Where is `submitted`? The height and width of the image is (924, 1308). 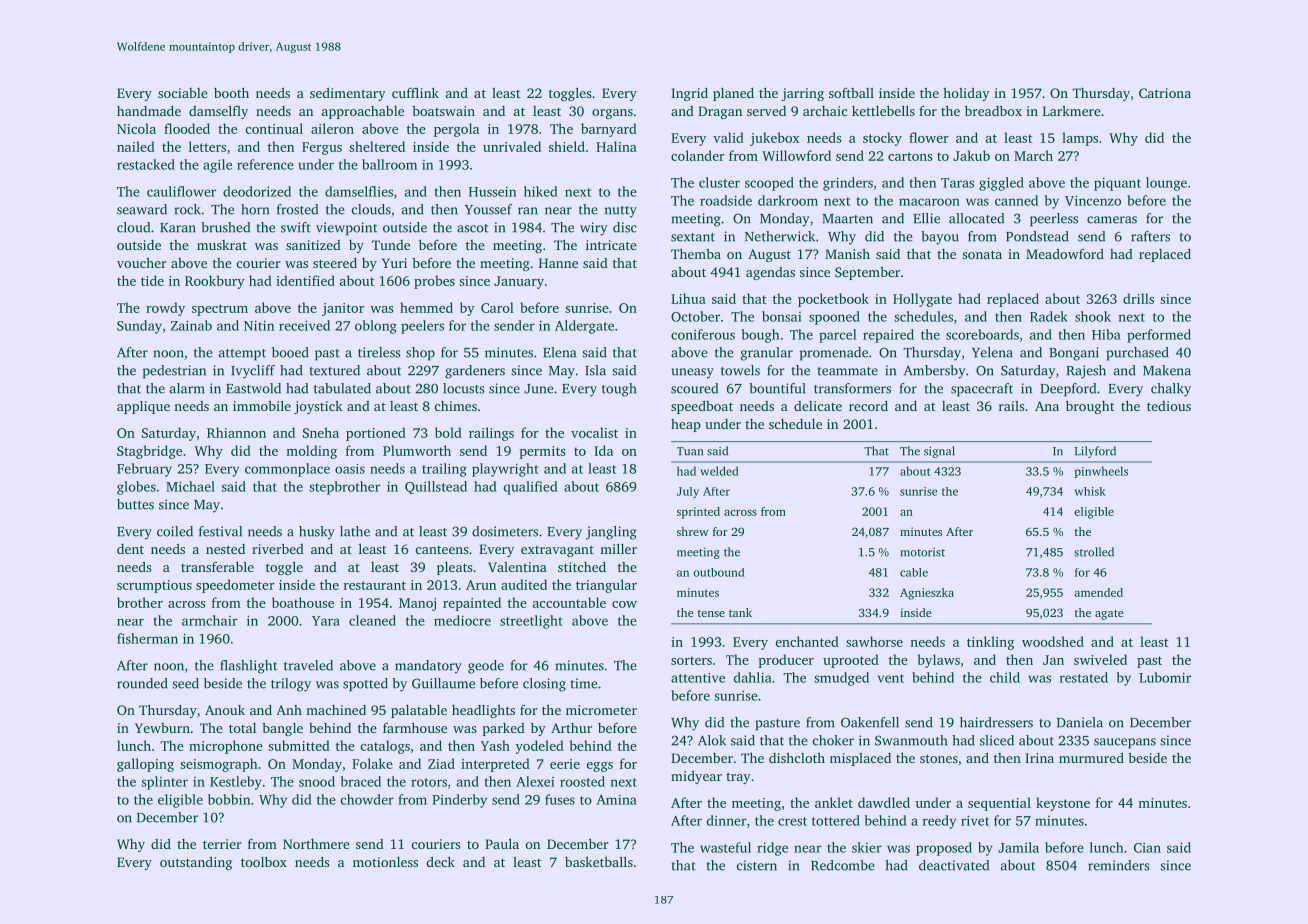
submitted is located at coordinates (299, 745).
